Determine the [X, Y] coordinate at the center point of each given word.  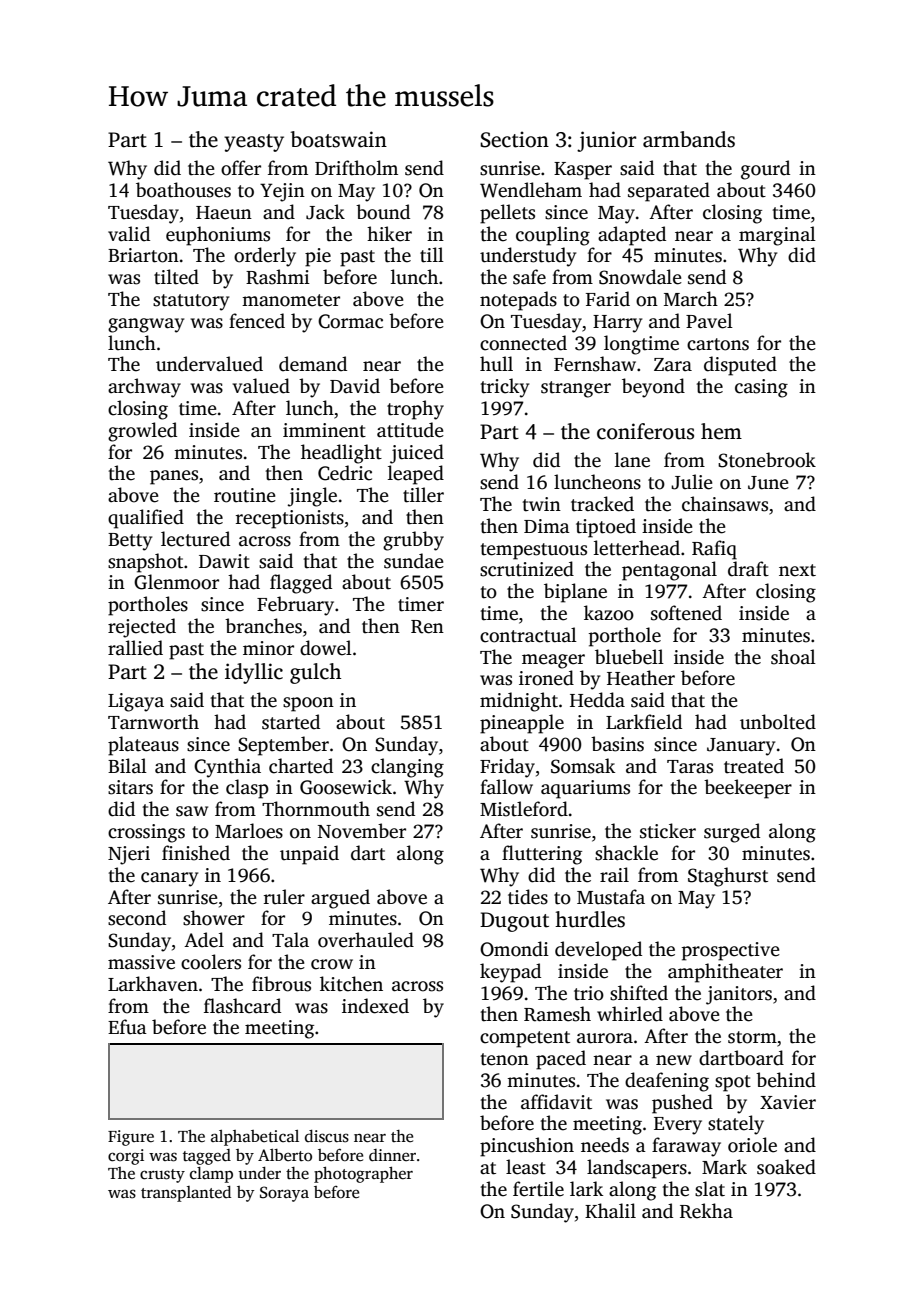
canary [169, 879]
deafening [667, 1082]
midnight [519, 702]
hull [496, 364]
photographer [363, 1175]
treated [754, 766]
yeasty [254, 143]
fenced [257, 321]
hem [721, 431]
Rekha [706, 1211]
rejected [142, 628]
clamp [211, 1175]
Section [514, 139]
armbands [689, 139]
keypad [510, 973]
